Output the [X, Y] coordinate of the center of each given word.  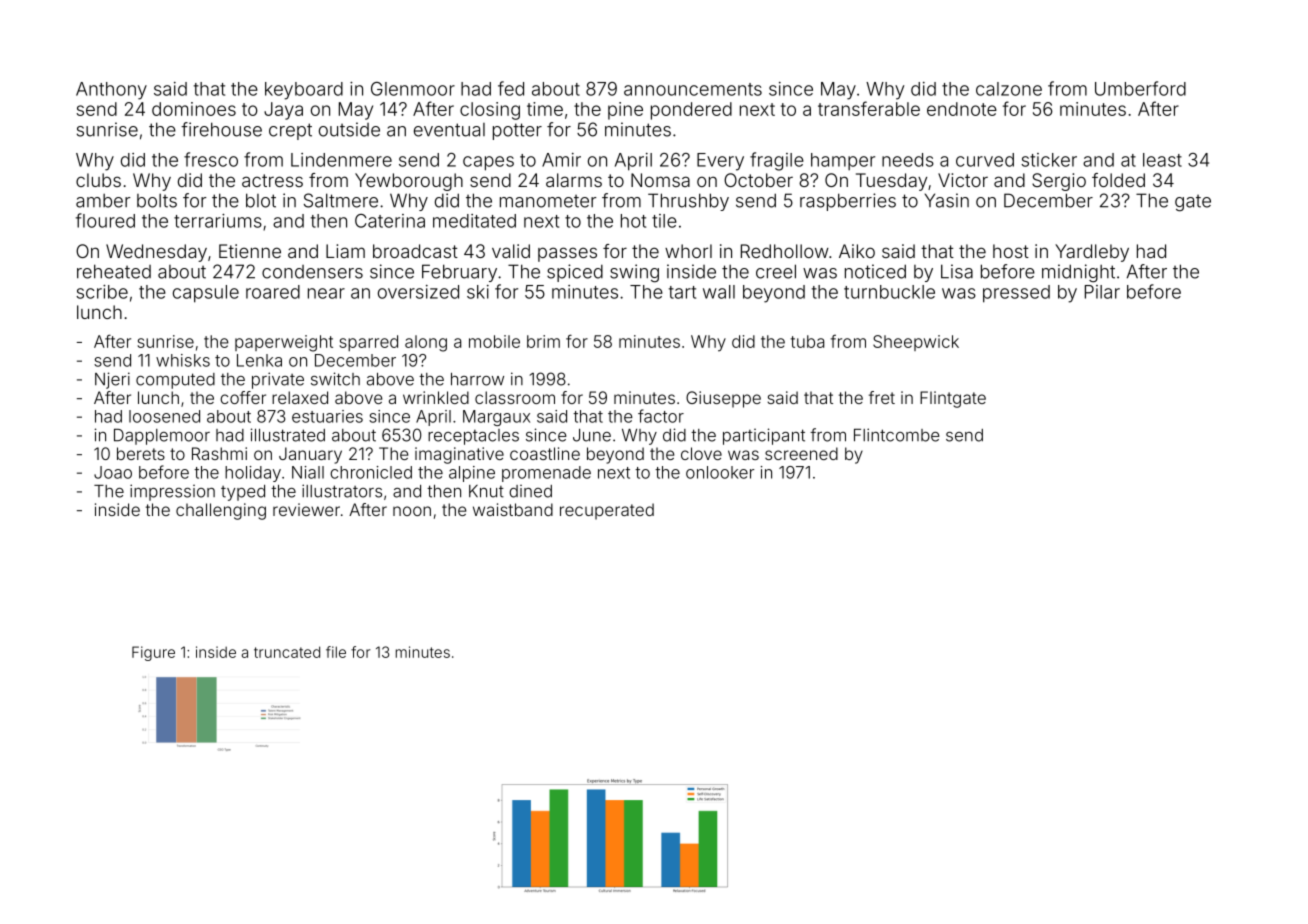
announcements [693, 89]
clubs [98, 180]
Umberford [1140, 88]
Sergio [1059, 182]
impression [172, 492]
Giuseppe [723, 399]
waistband [513, 509]
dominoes [194, 109]
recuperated [607, 511]
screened [801, 453]
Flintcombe [897, 435]
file [336, 652]
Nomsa [660, 180]
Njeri [112, 380]
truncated [287, 652]
